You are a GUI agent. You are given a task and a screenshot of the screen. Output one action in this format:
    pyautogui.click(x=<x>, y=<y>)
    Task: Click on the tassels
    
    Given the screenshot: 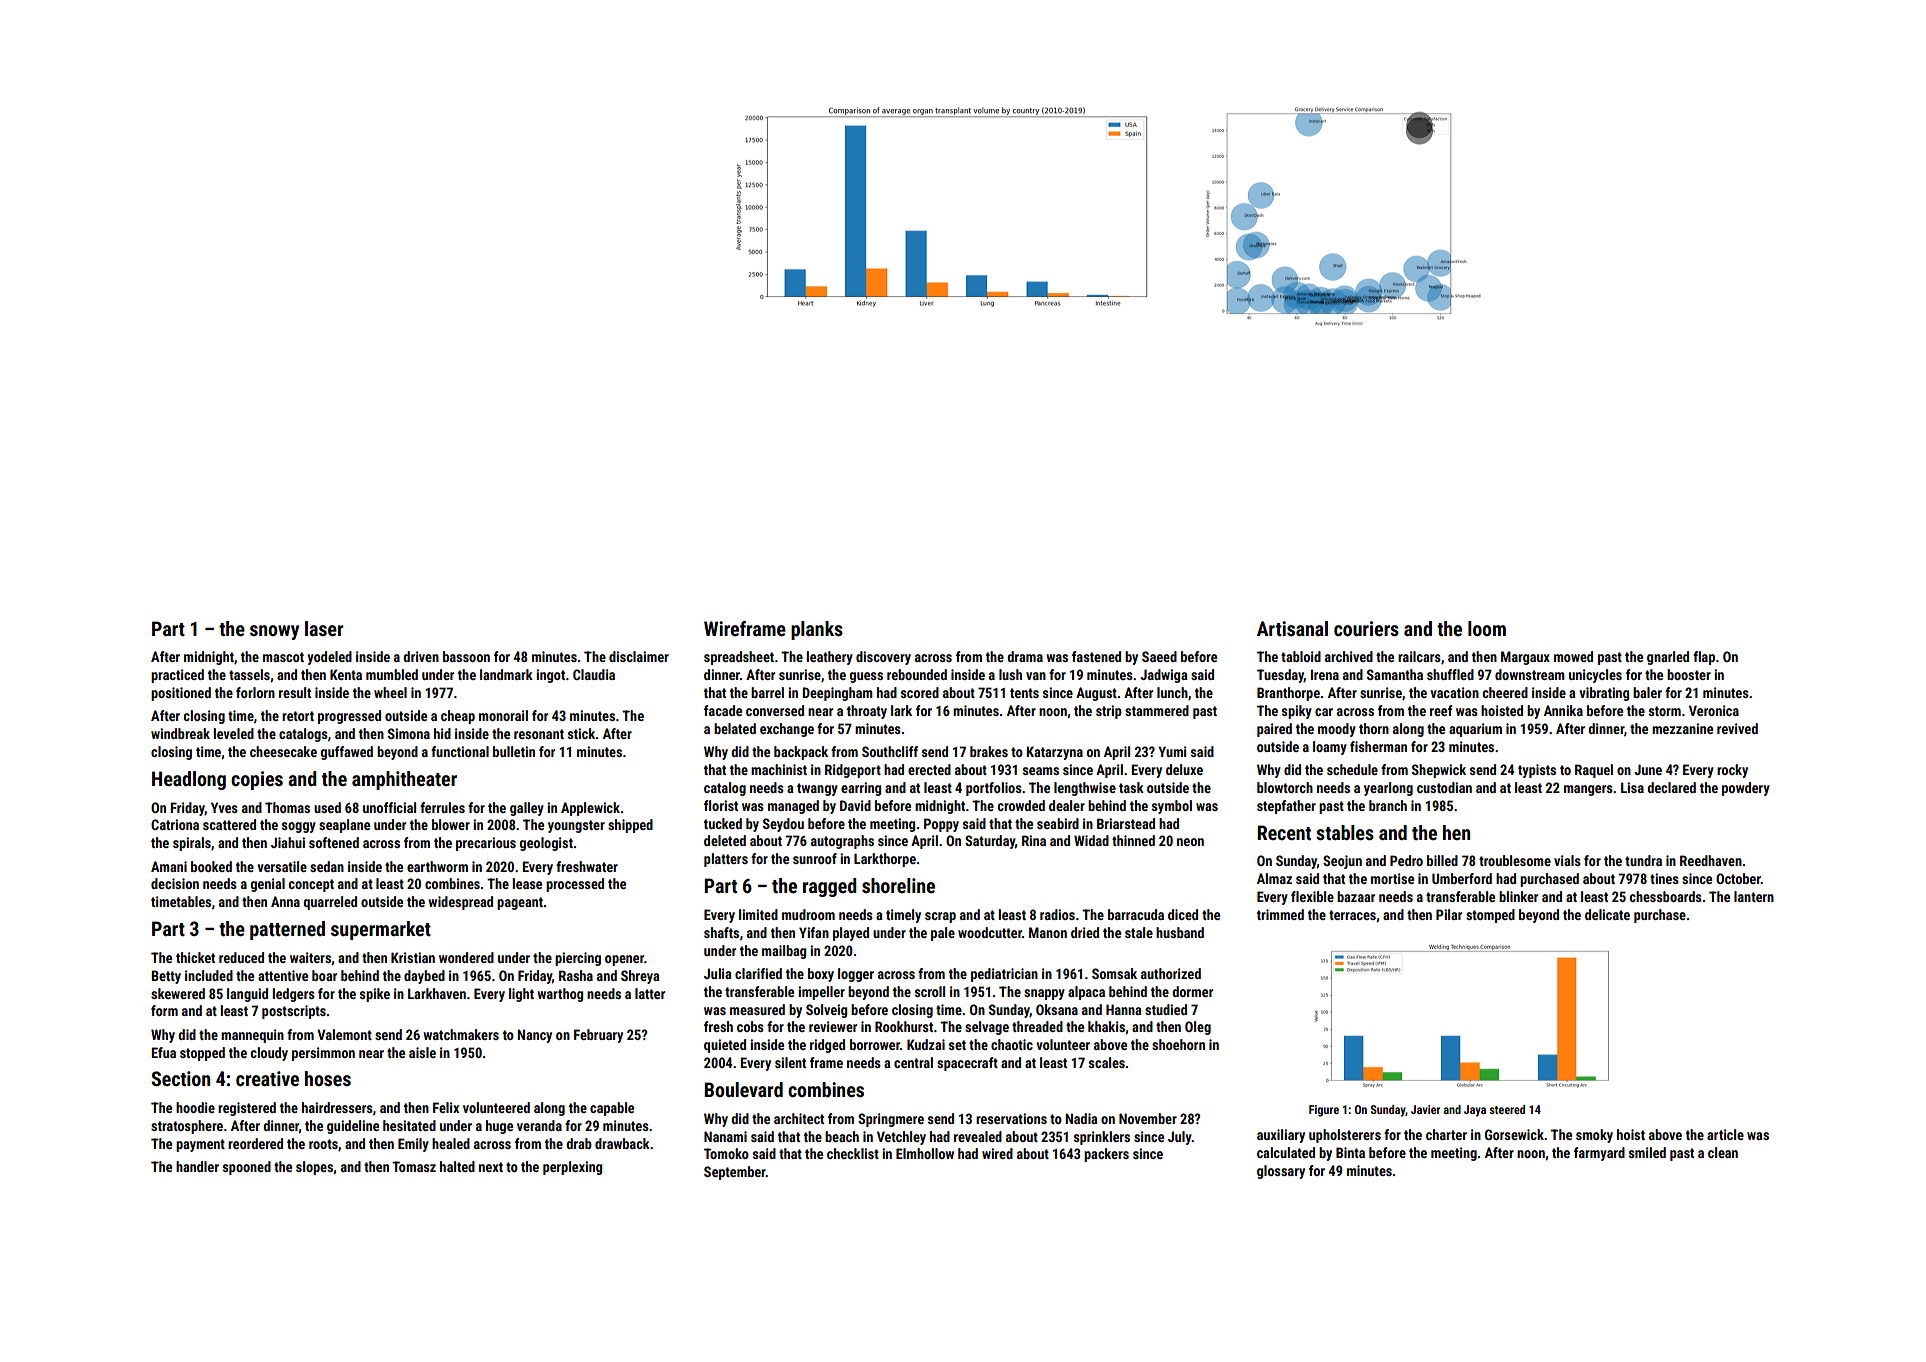 What is the action you would take?
    pyautogui.click(x=249, y=674)
